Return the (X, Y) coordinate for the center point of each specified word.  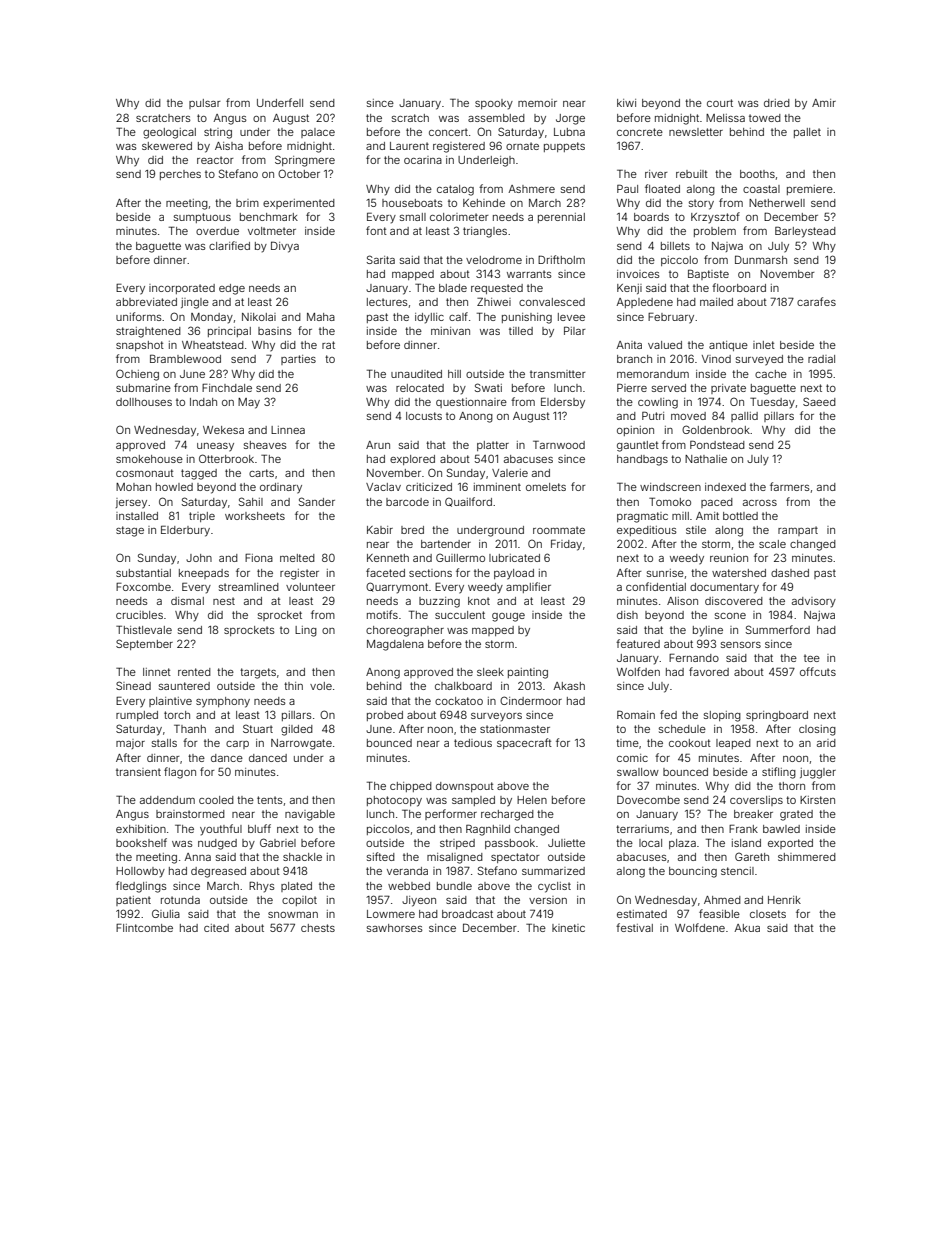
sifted (381, 856)
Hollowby (140, 872)
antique (728, 346)
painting (528, 673)
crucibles (139, 615)
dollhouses (144, 402)
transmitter (558, 374)
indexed (725, 487)
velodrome (494, 260)
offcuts (818, 671)
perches (180, 175)
